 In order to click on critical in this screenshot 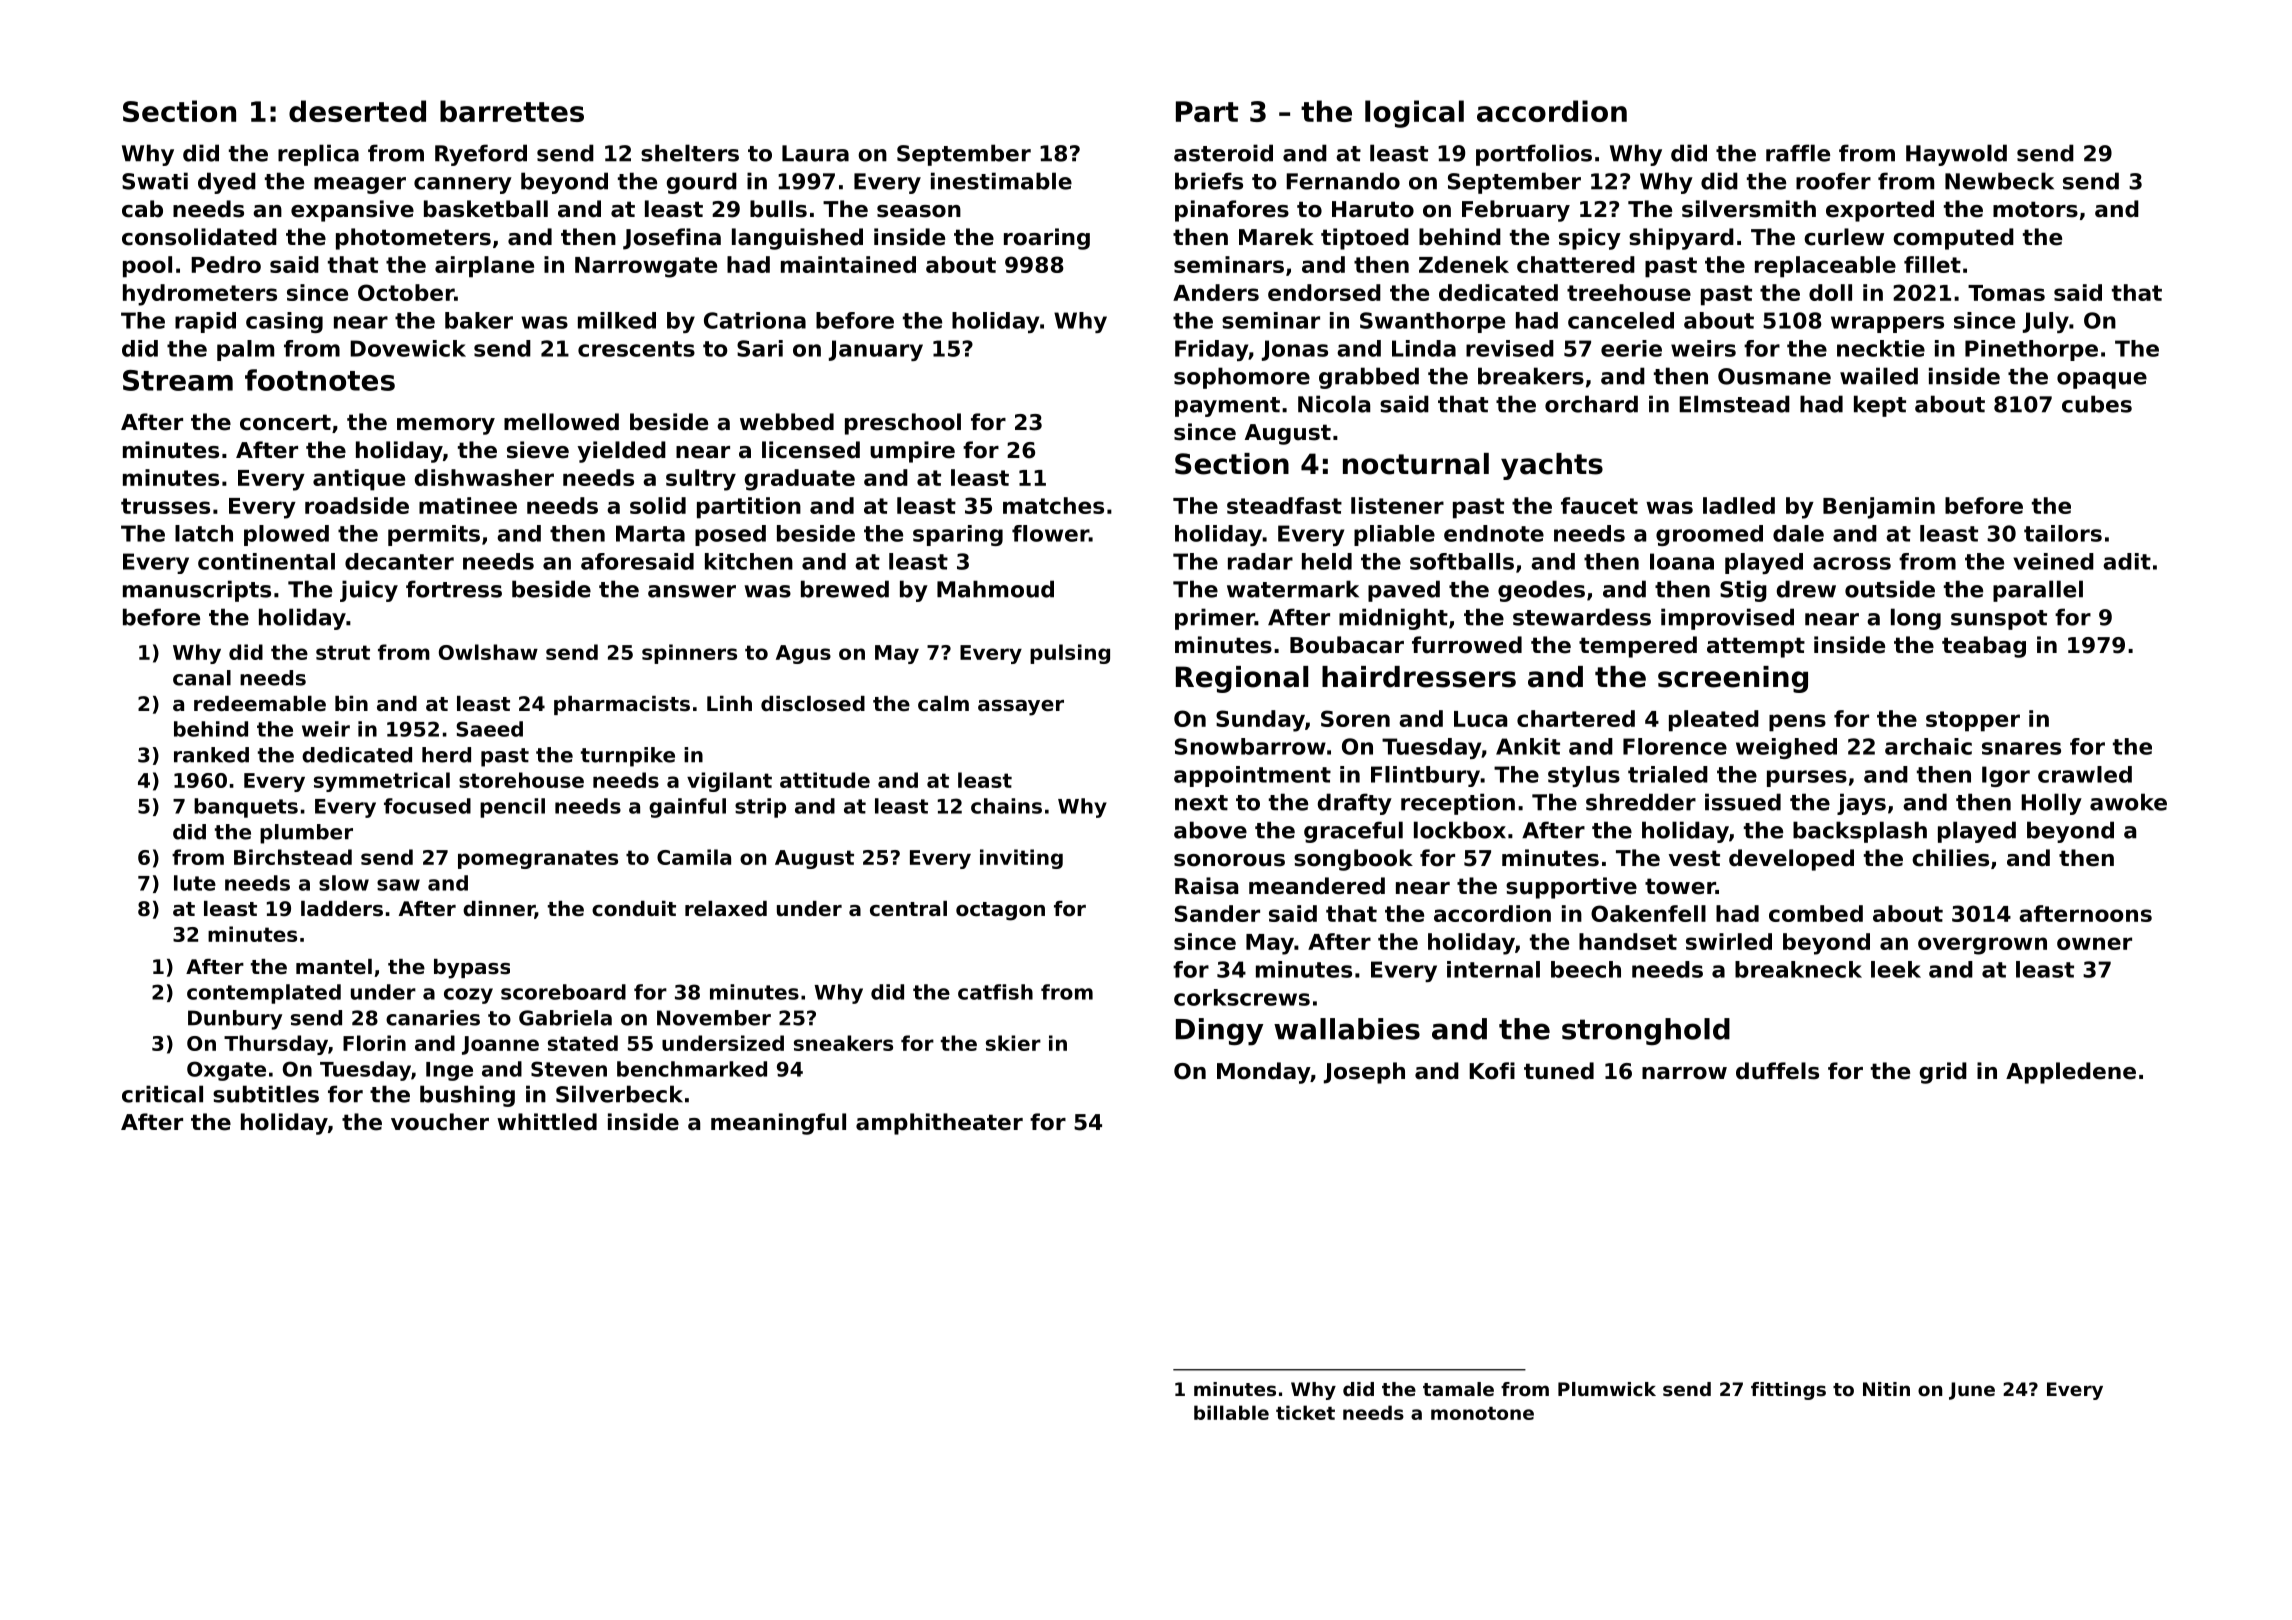, I will do `click(162, 1094)`.
